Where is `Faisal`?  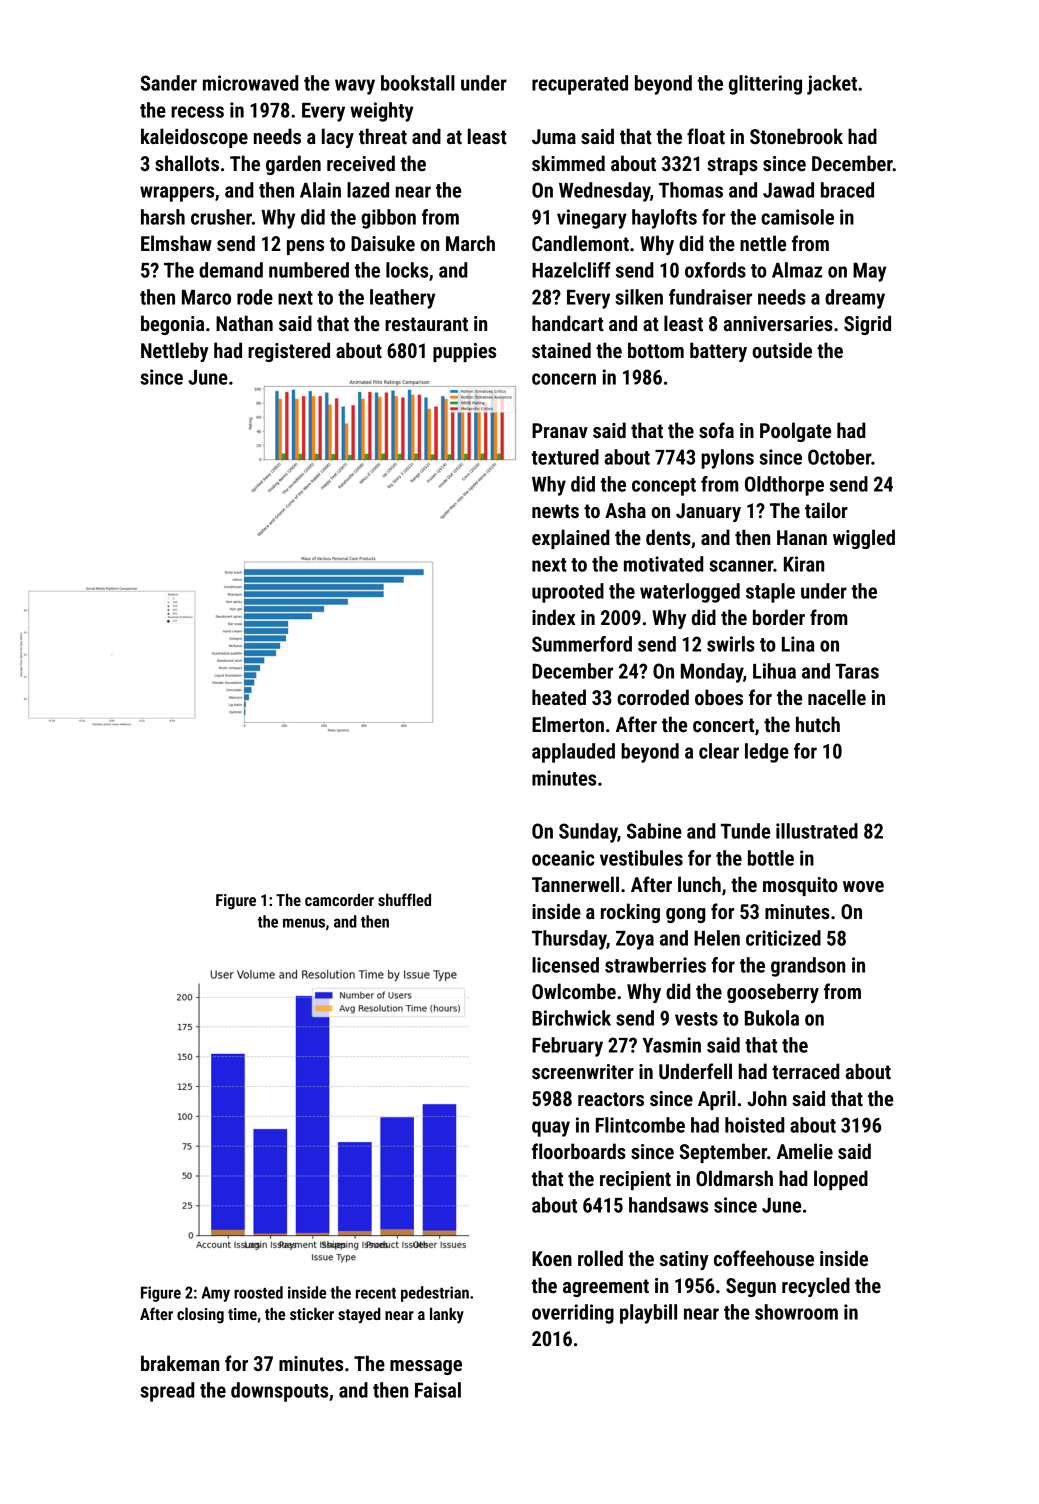 Faisal is located at coordinates (438, 1390).
